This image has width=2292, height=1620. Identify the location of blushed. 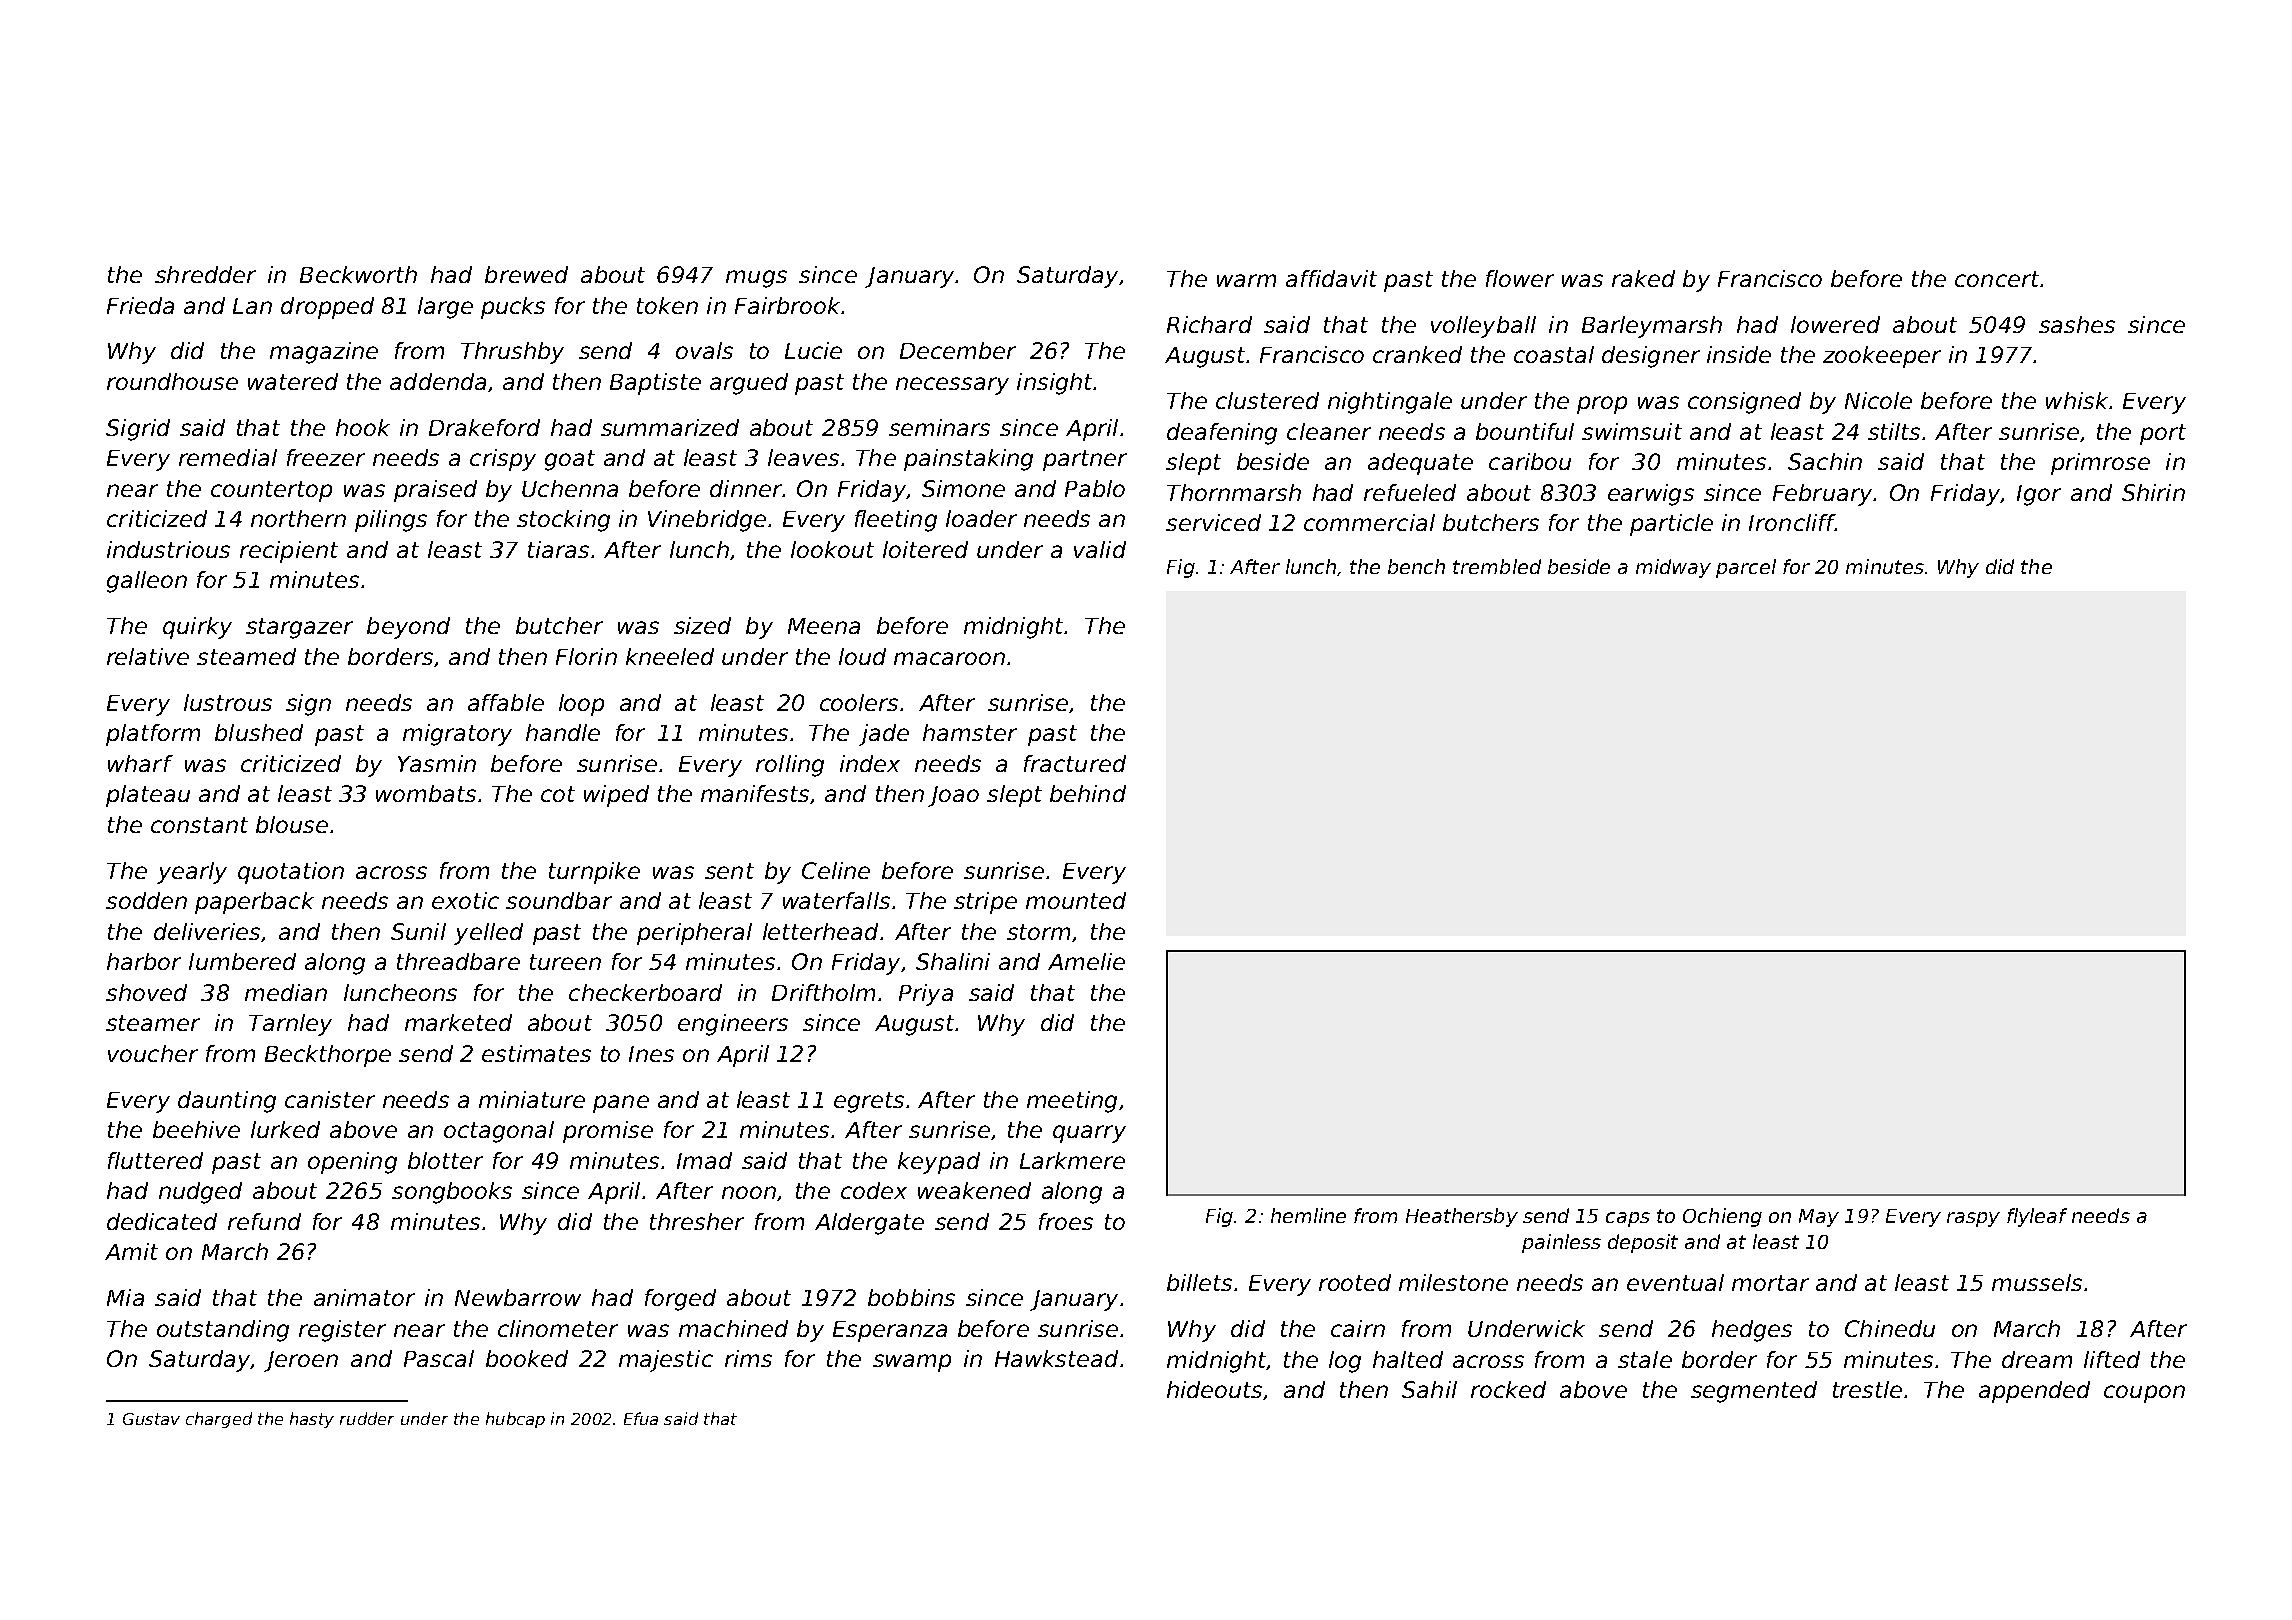
(259, 732).
